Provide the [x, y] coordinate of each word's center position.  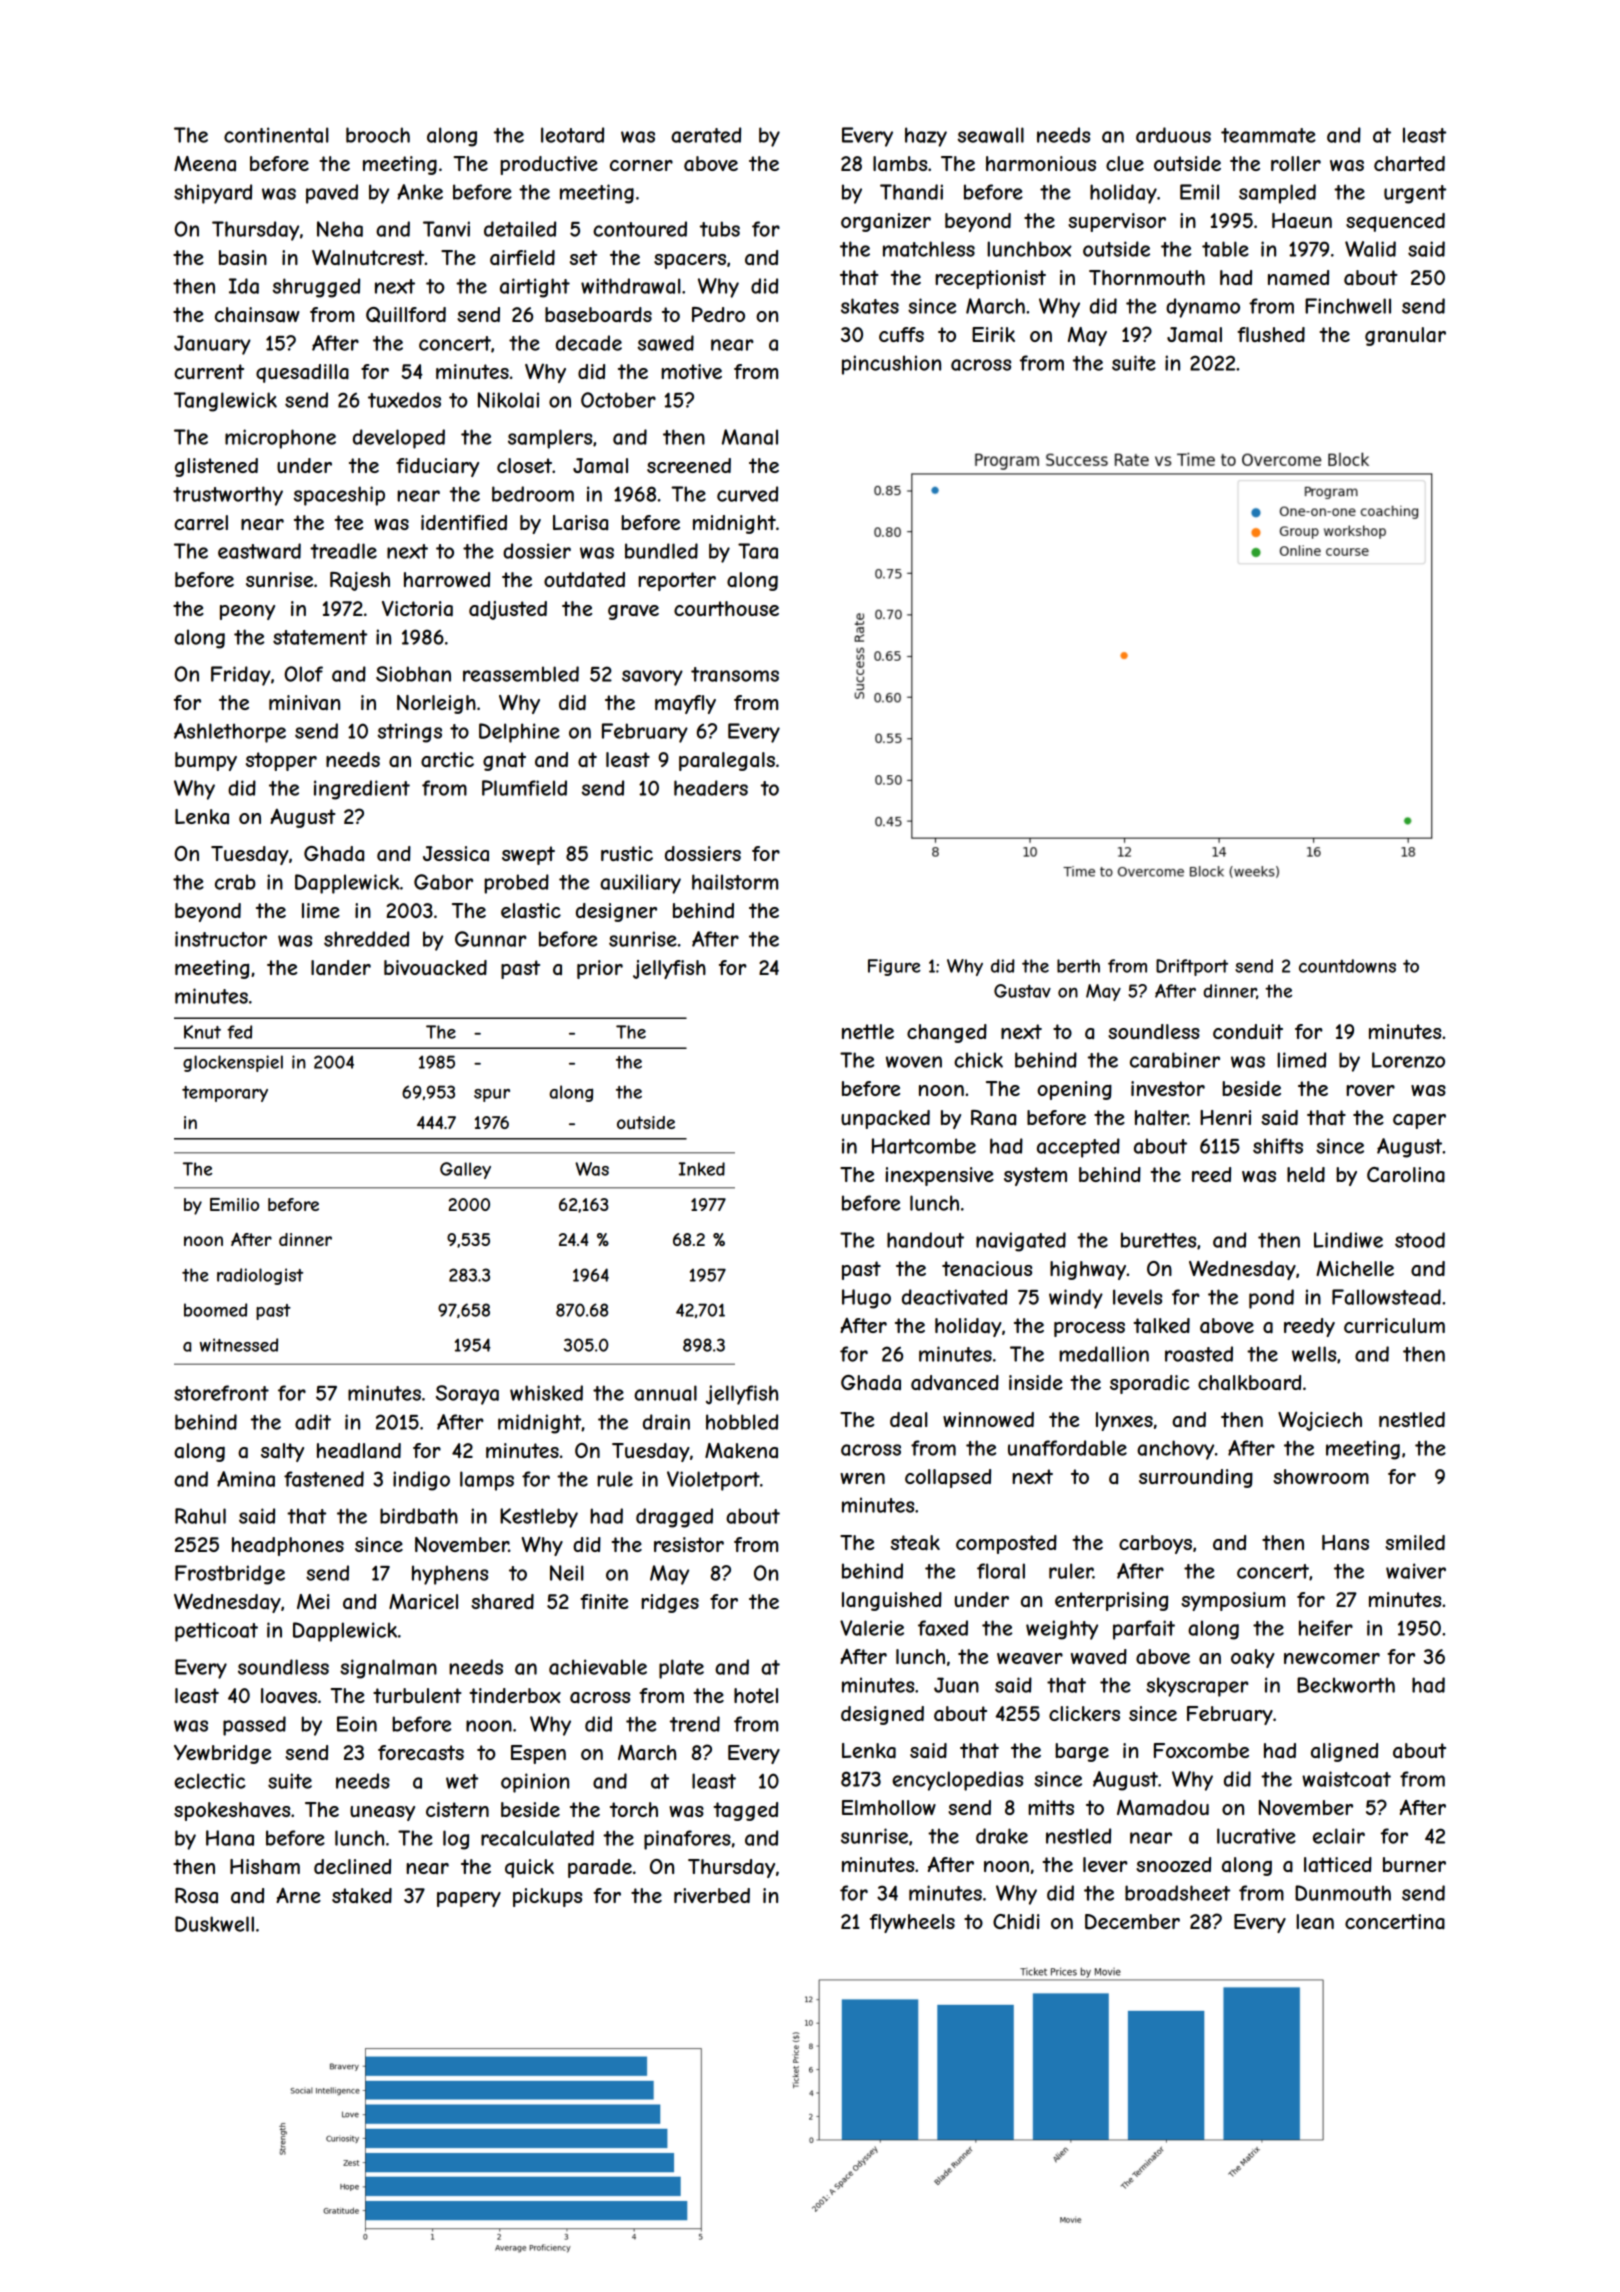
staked [362, 1895]
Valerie [872, 1628]
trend [695, 1724]
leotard [572, 135]
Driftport [1192, 967]
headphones [288, 1546]
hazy [926, 137]
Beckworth [1346, 1685]
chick [978, 1060]
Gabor [443, 882]
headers [711, 788]
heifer [1326, 1628]
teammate [1268, 135]
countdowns [1347, 966]
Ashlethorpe [230, 733]
